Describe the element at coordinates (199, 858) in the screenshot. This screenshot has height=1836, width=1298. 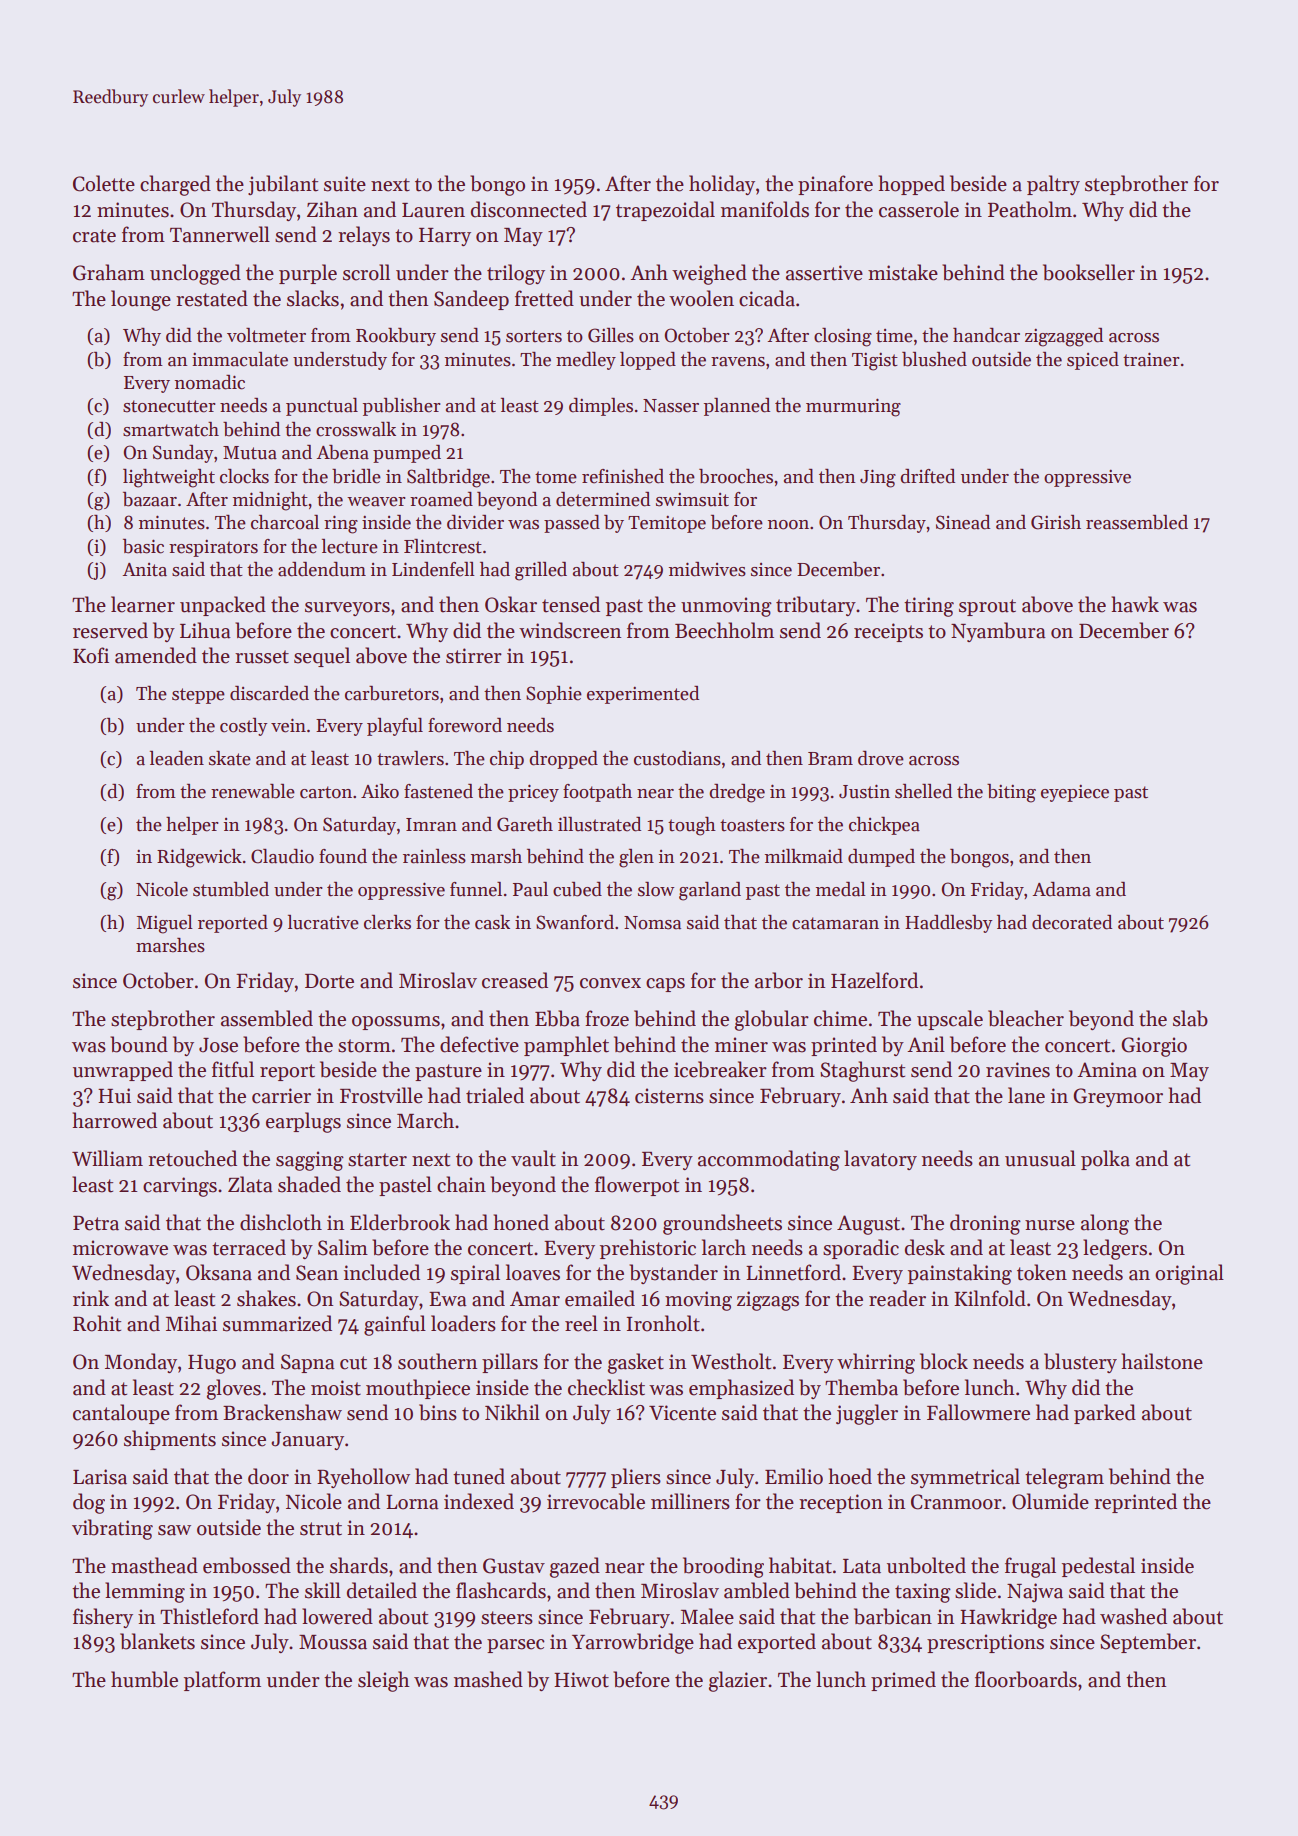
I see `Ridgewick` at that location.
